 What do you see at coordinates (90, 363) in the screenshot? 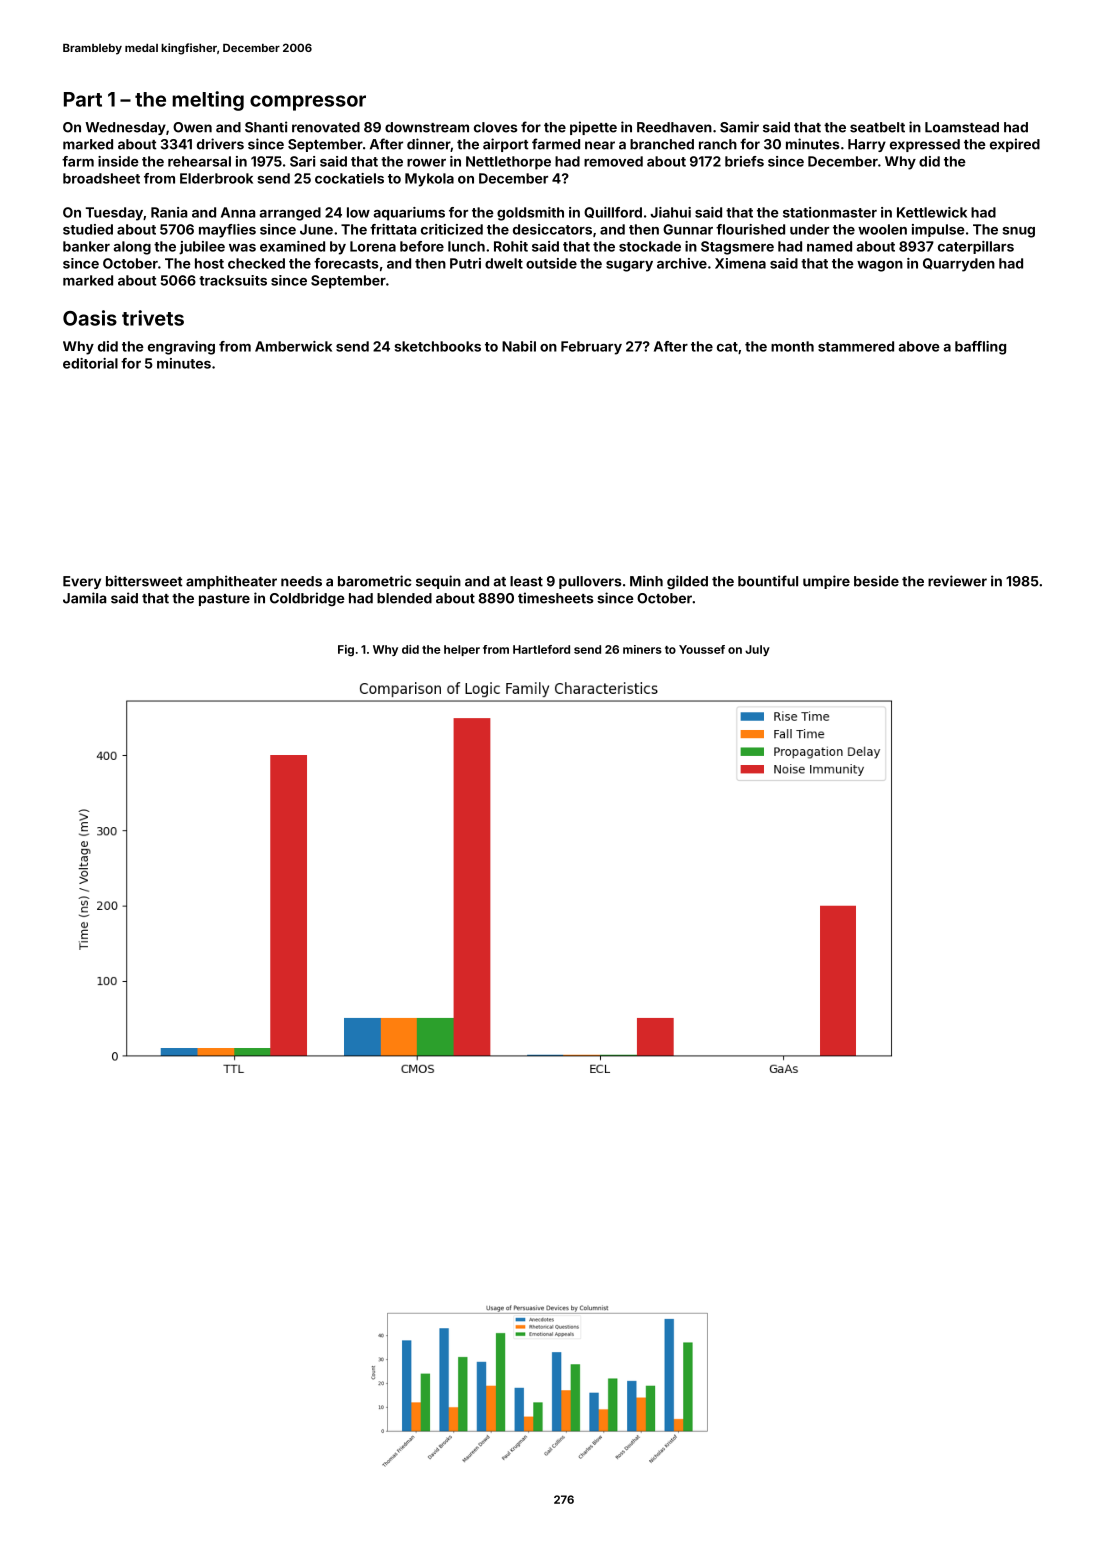
I see `editorial` at bounding box center [90, 363].
